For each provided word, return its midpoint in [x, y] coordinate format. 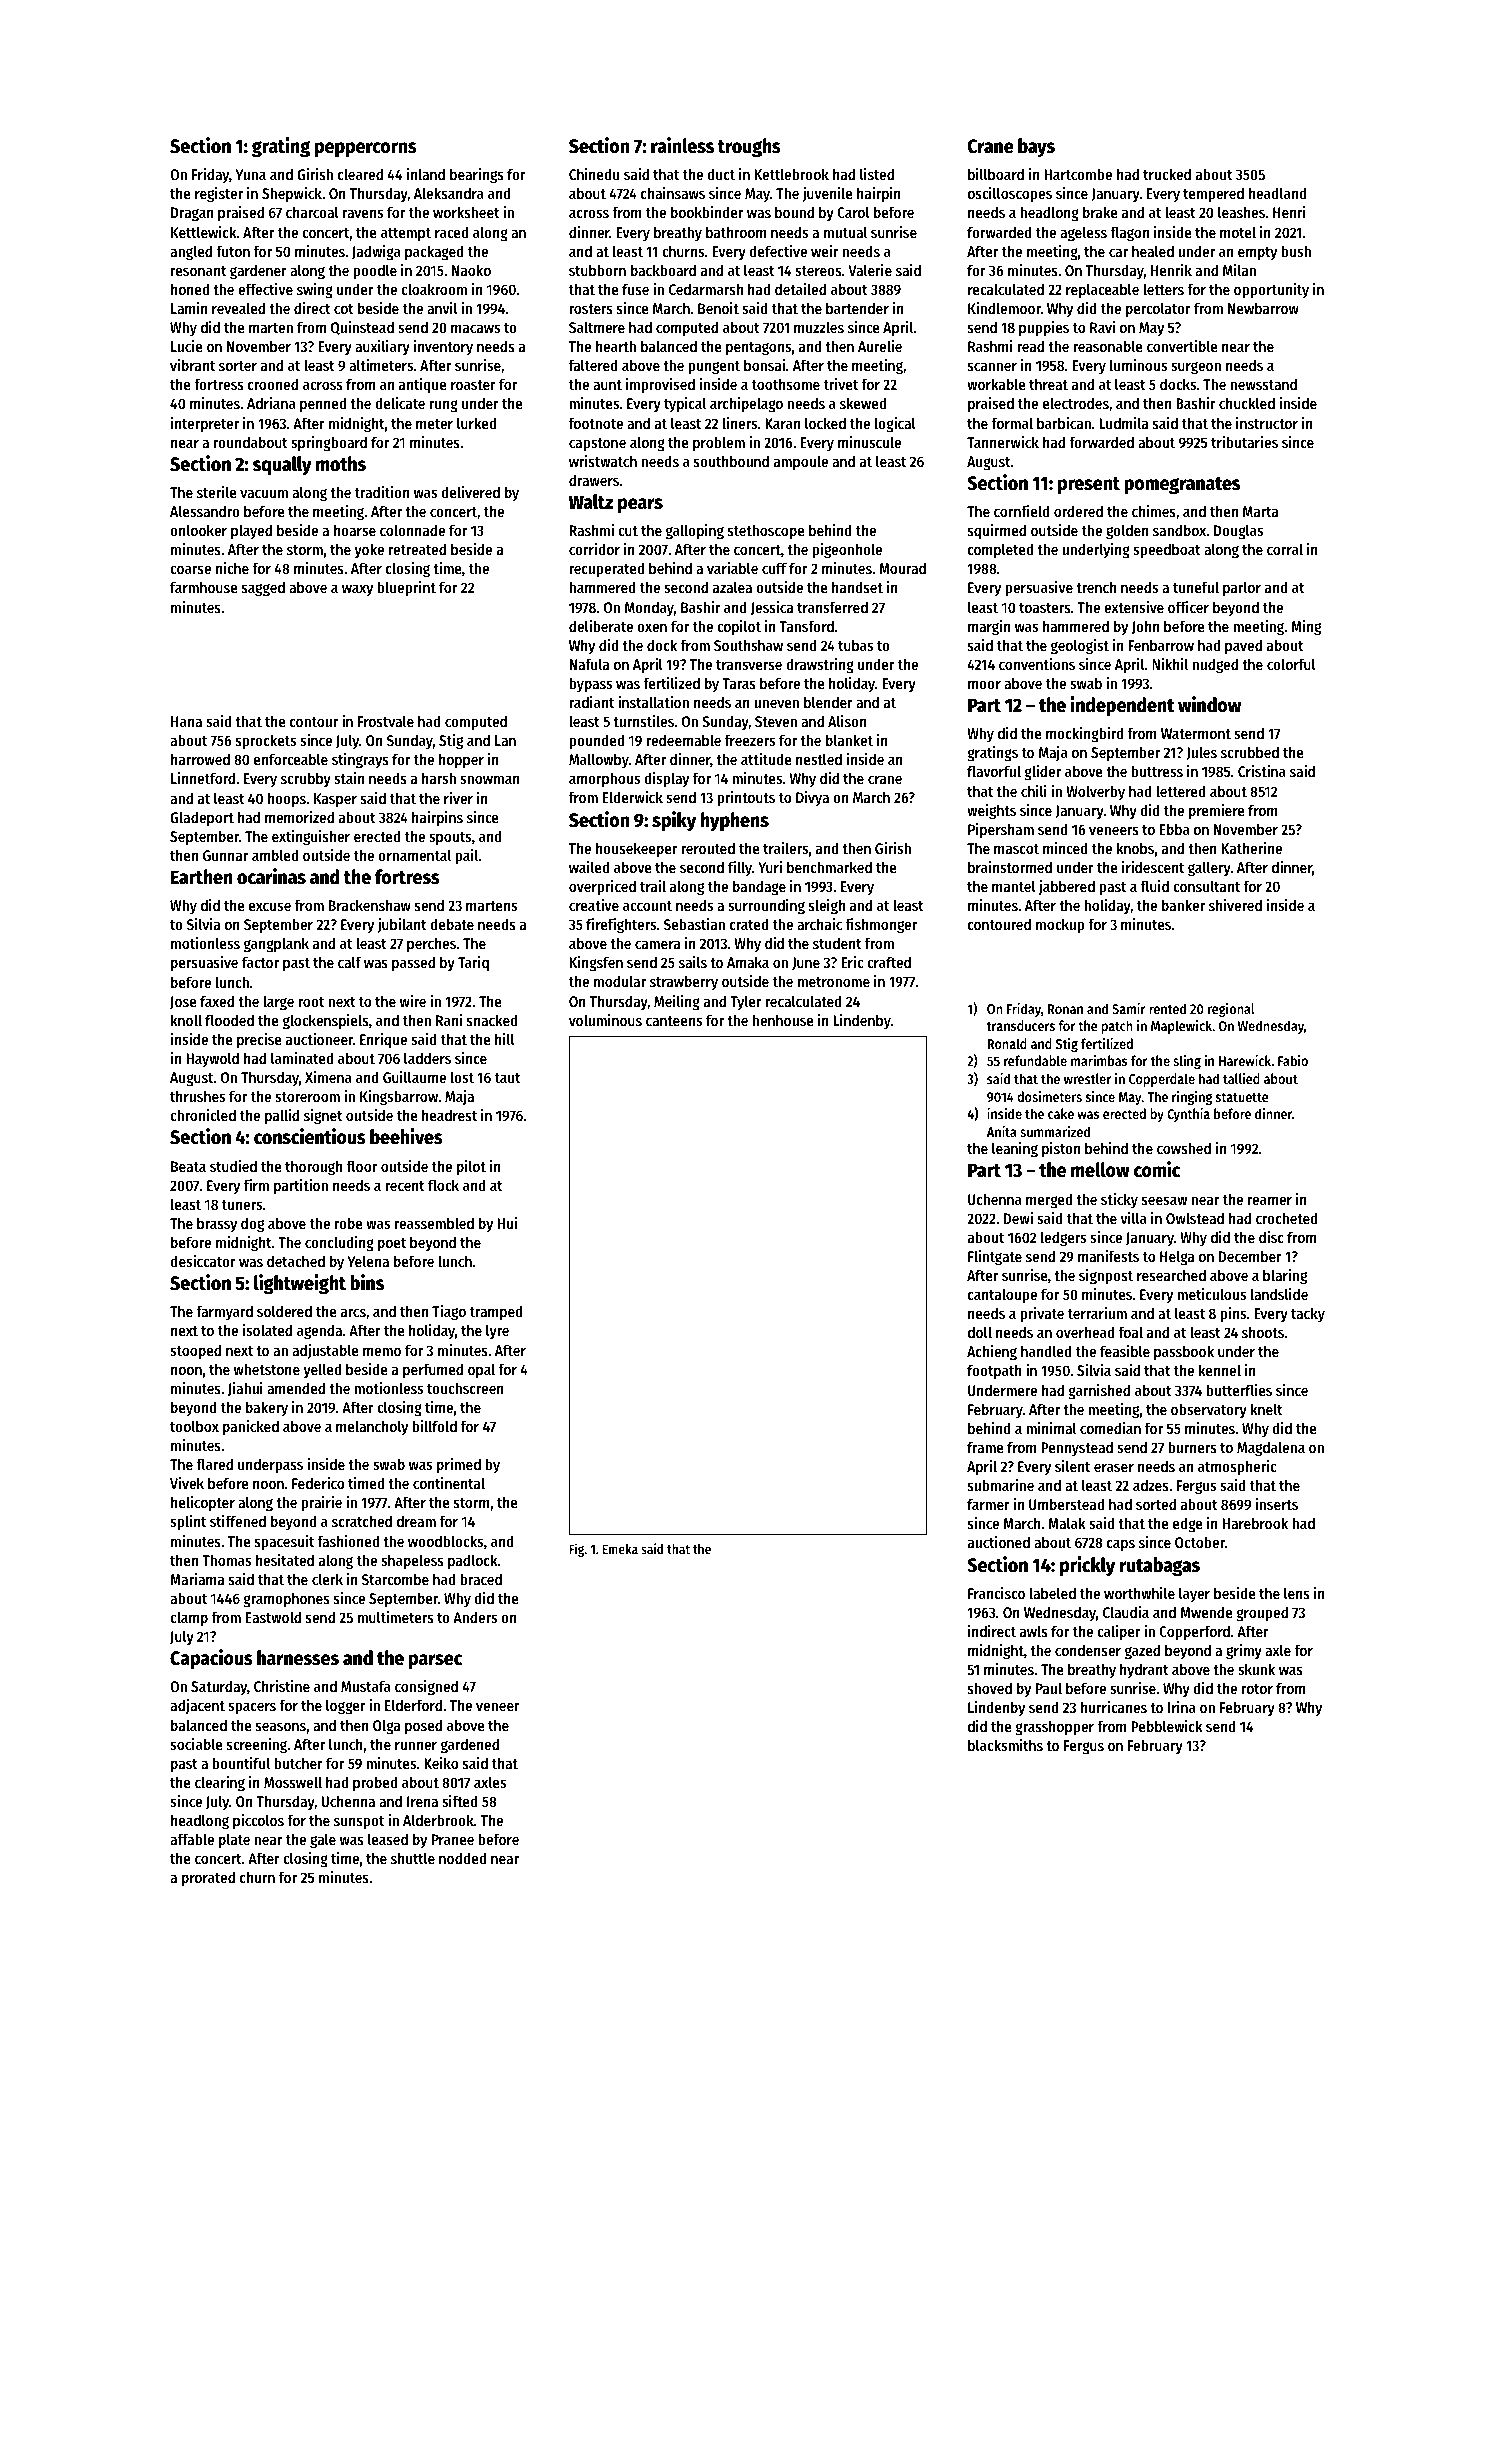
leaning [1015, 1150]
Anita [1002, 1131]
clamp [189, 1619]
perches [431, 944]
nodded [463, 1858]
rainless [682, 145]
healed [1153, 251]
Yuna [251, 174]
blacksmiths [1005, 1745]
